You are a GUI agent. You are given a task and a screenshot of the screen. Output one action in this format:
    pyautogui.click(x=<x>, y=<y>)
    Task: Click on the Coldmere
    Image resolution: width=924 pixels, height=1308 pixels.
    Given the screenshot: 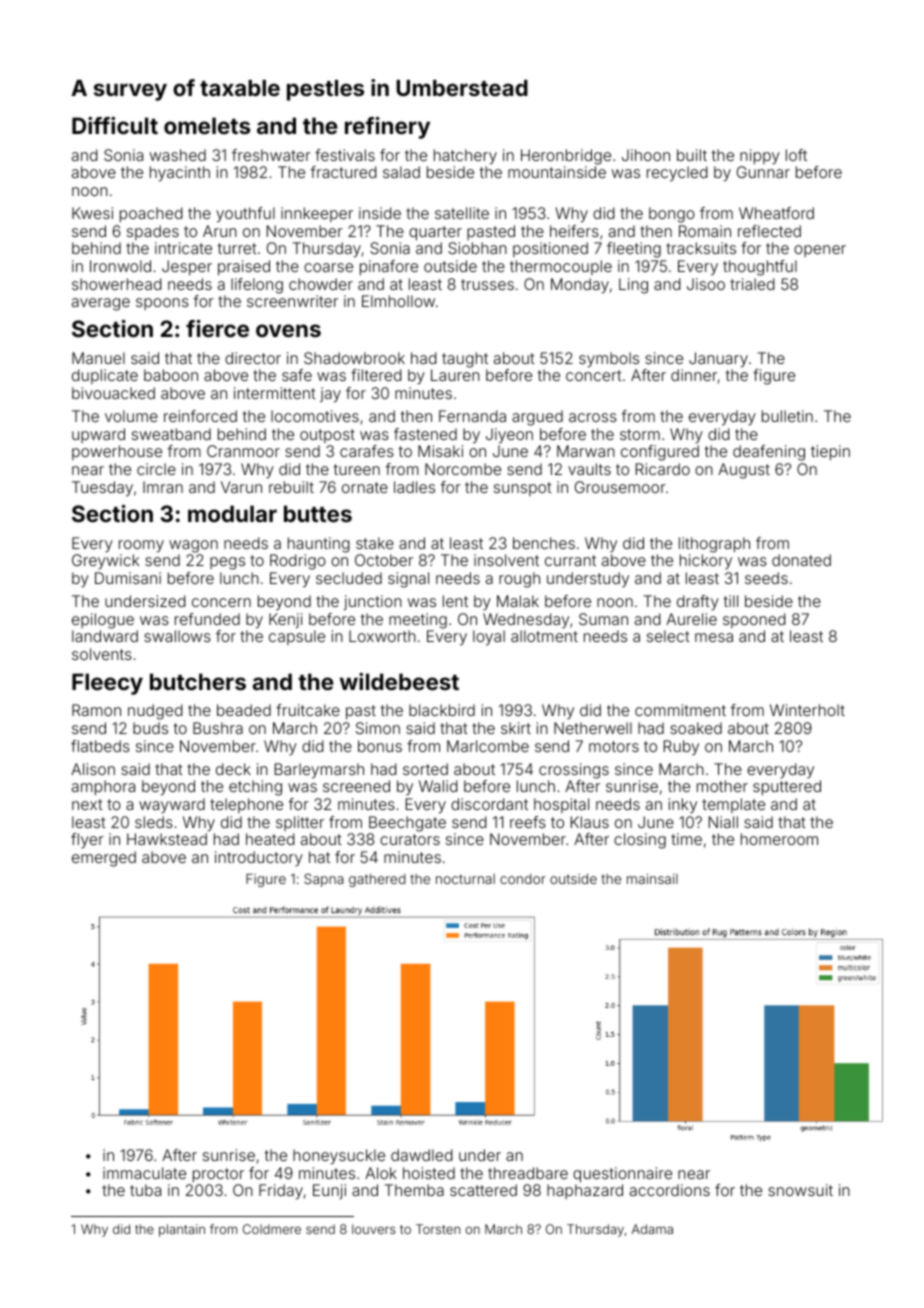 What is the action you would take?
    pyautogui.click(x=272, y=1229)
